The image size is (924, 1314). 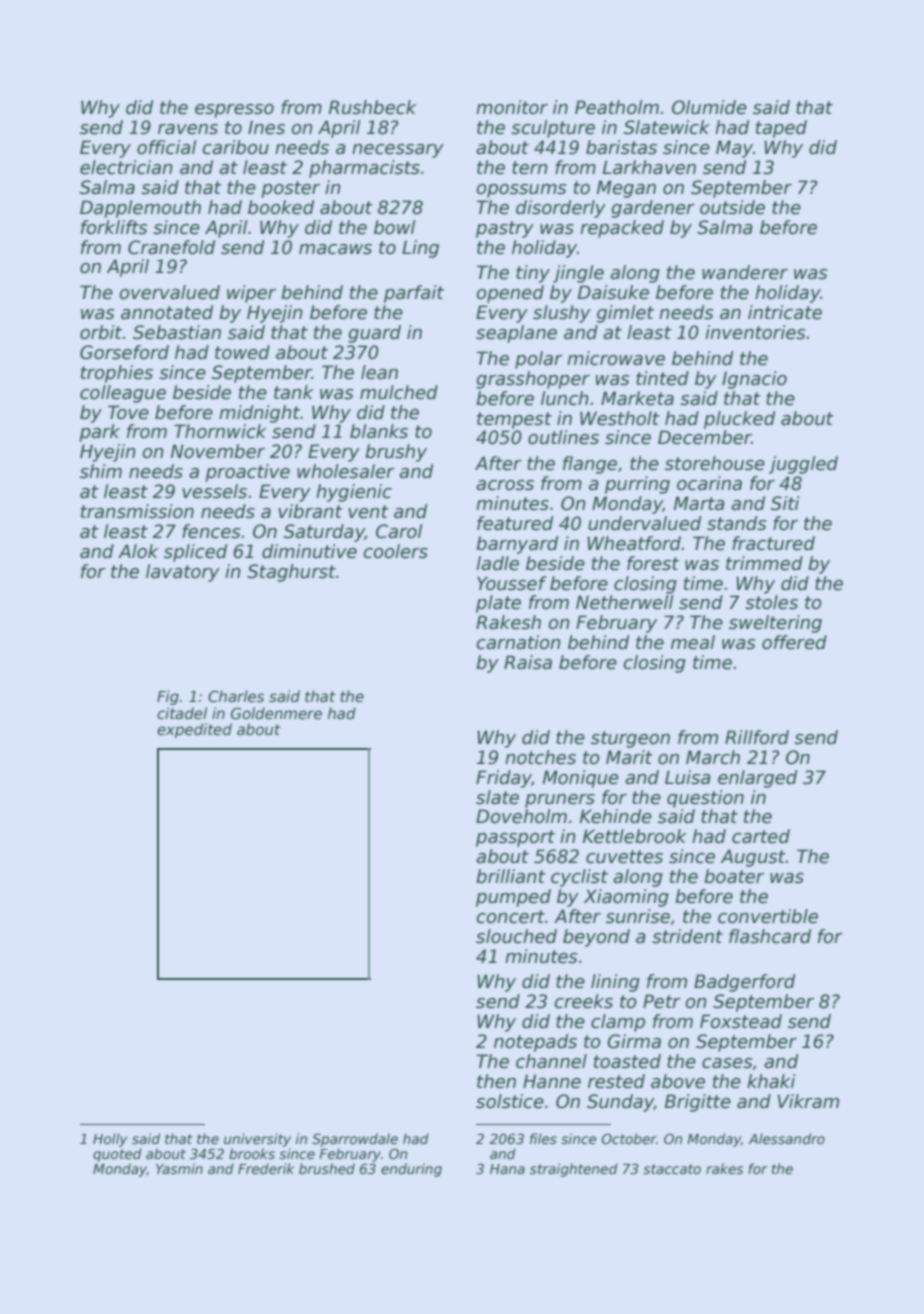 I want to click on expedited, so click(x=194, y=730).
